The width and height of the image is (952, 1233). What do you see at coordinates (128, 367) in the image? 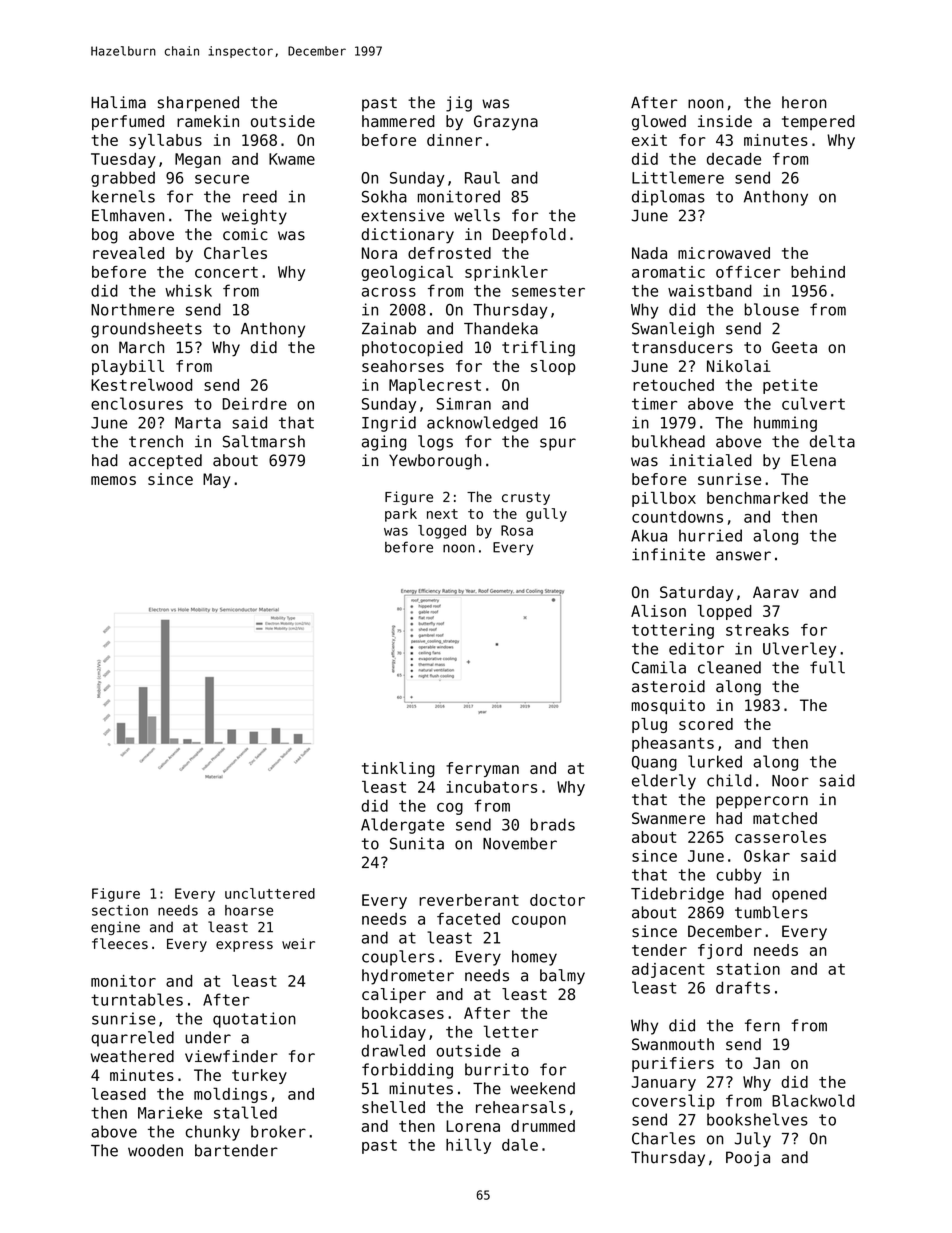
I see `playbill` at bounding box center [128, 367].
